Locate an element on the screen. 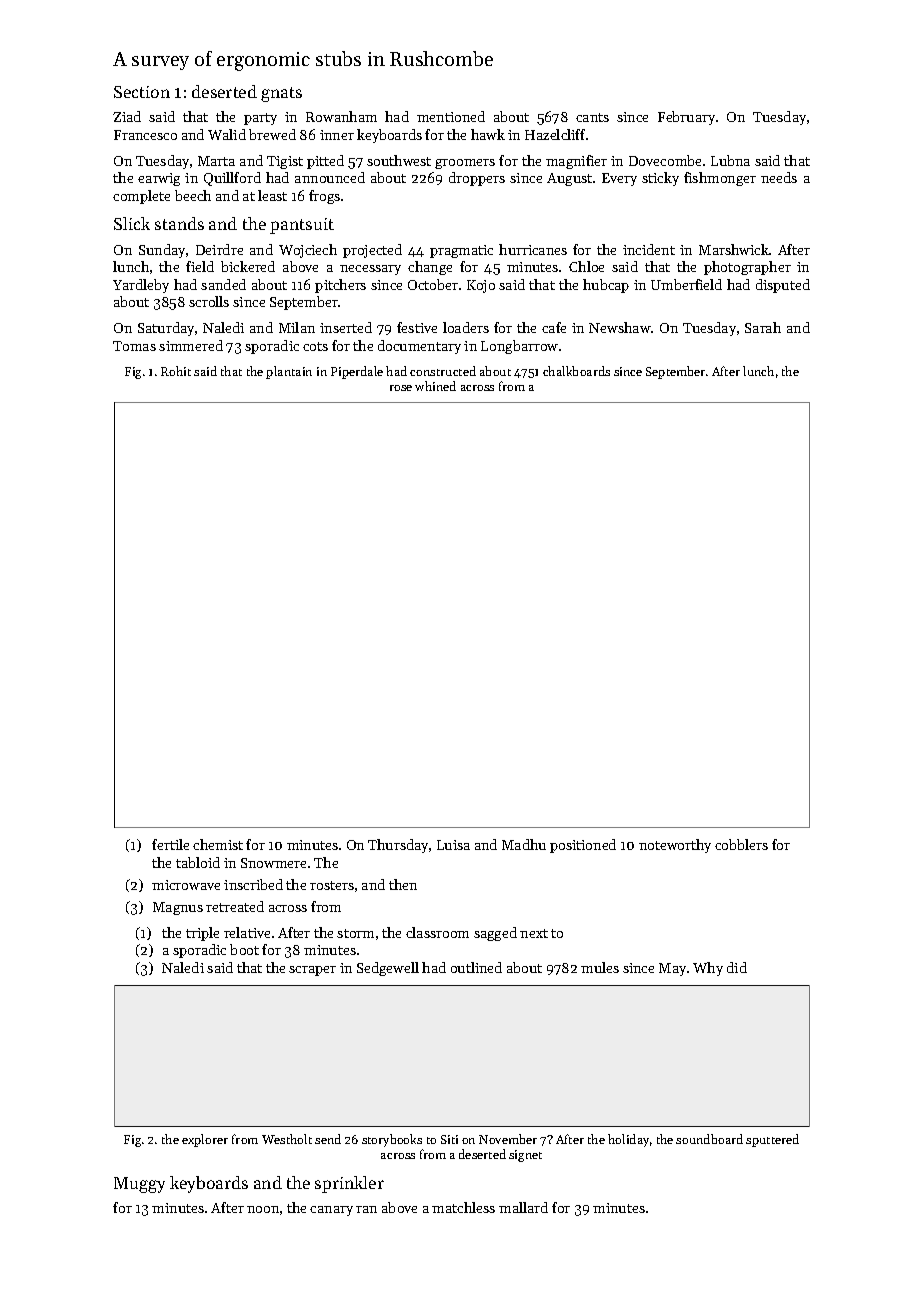 This screenshot has width=924, height=1308. cobblers is located at coordinates (741, 844).
